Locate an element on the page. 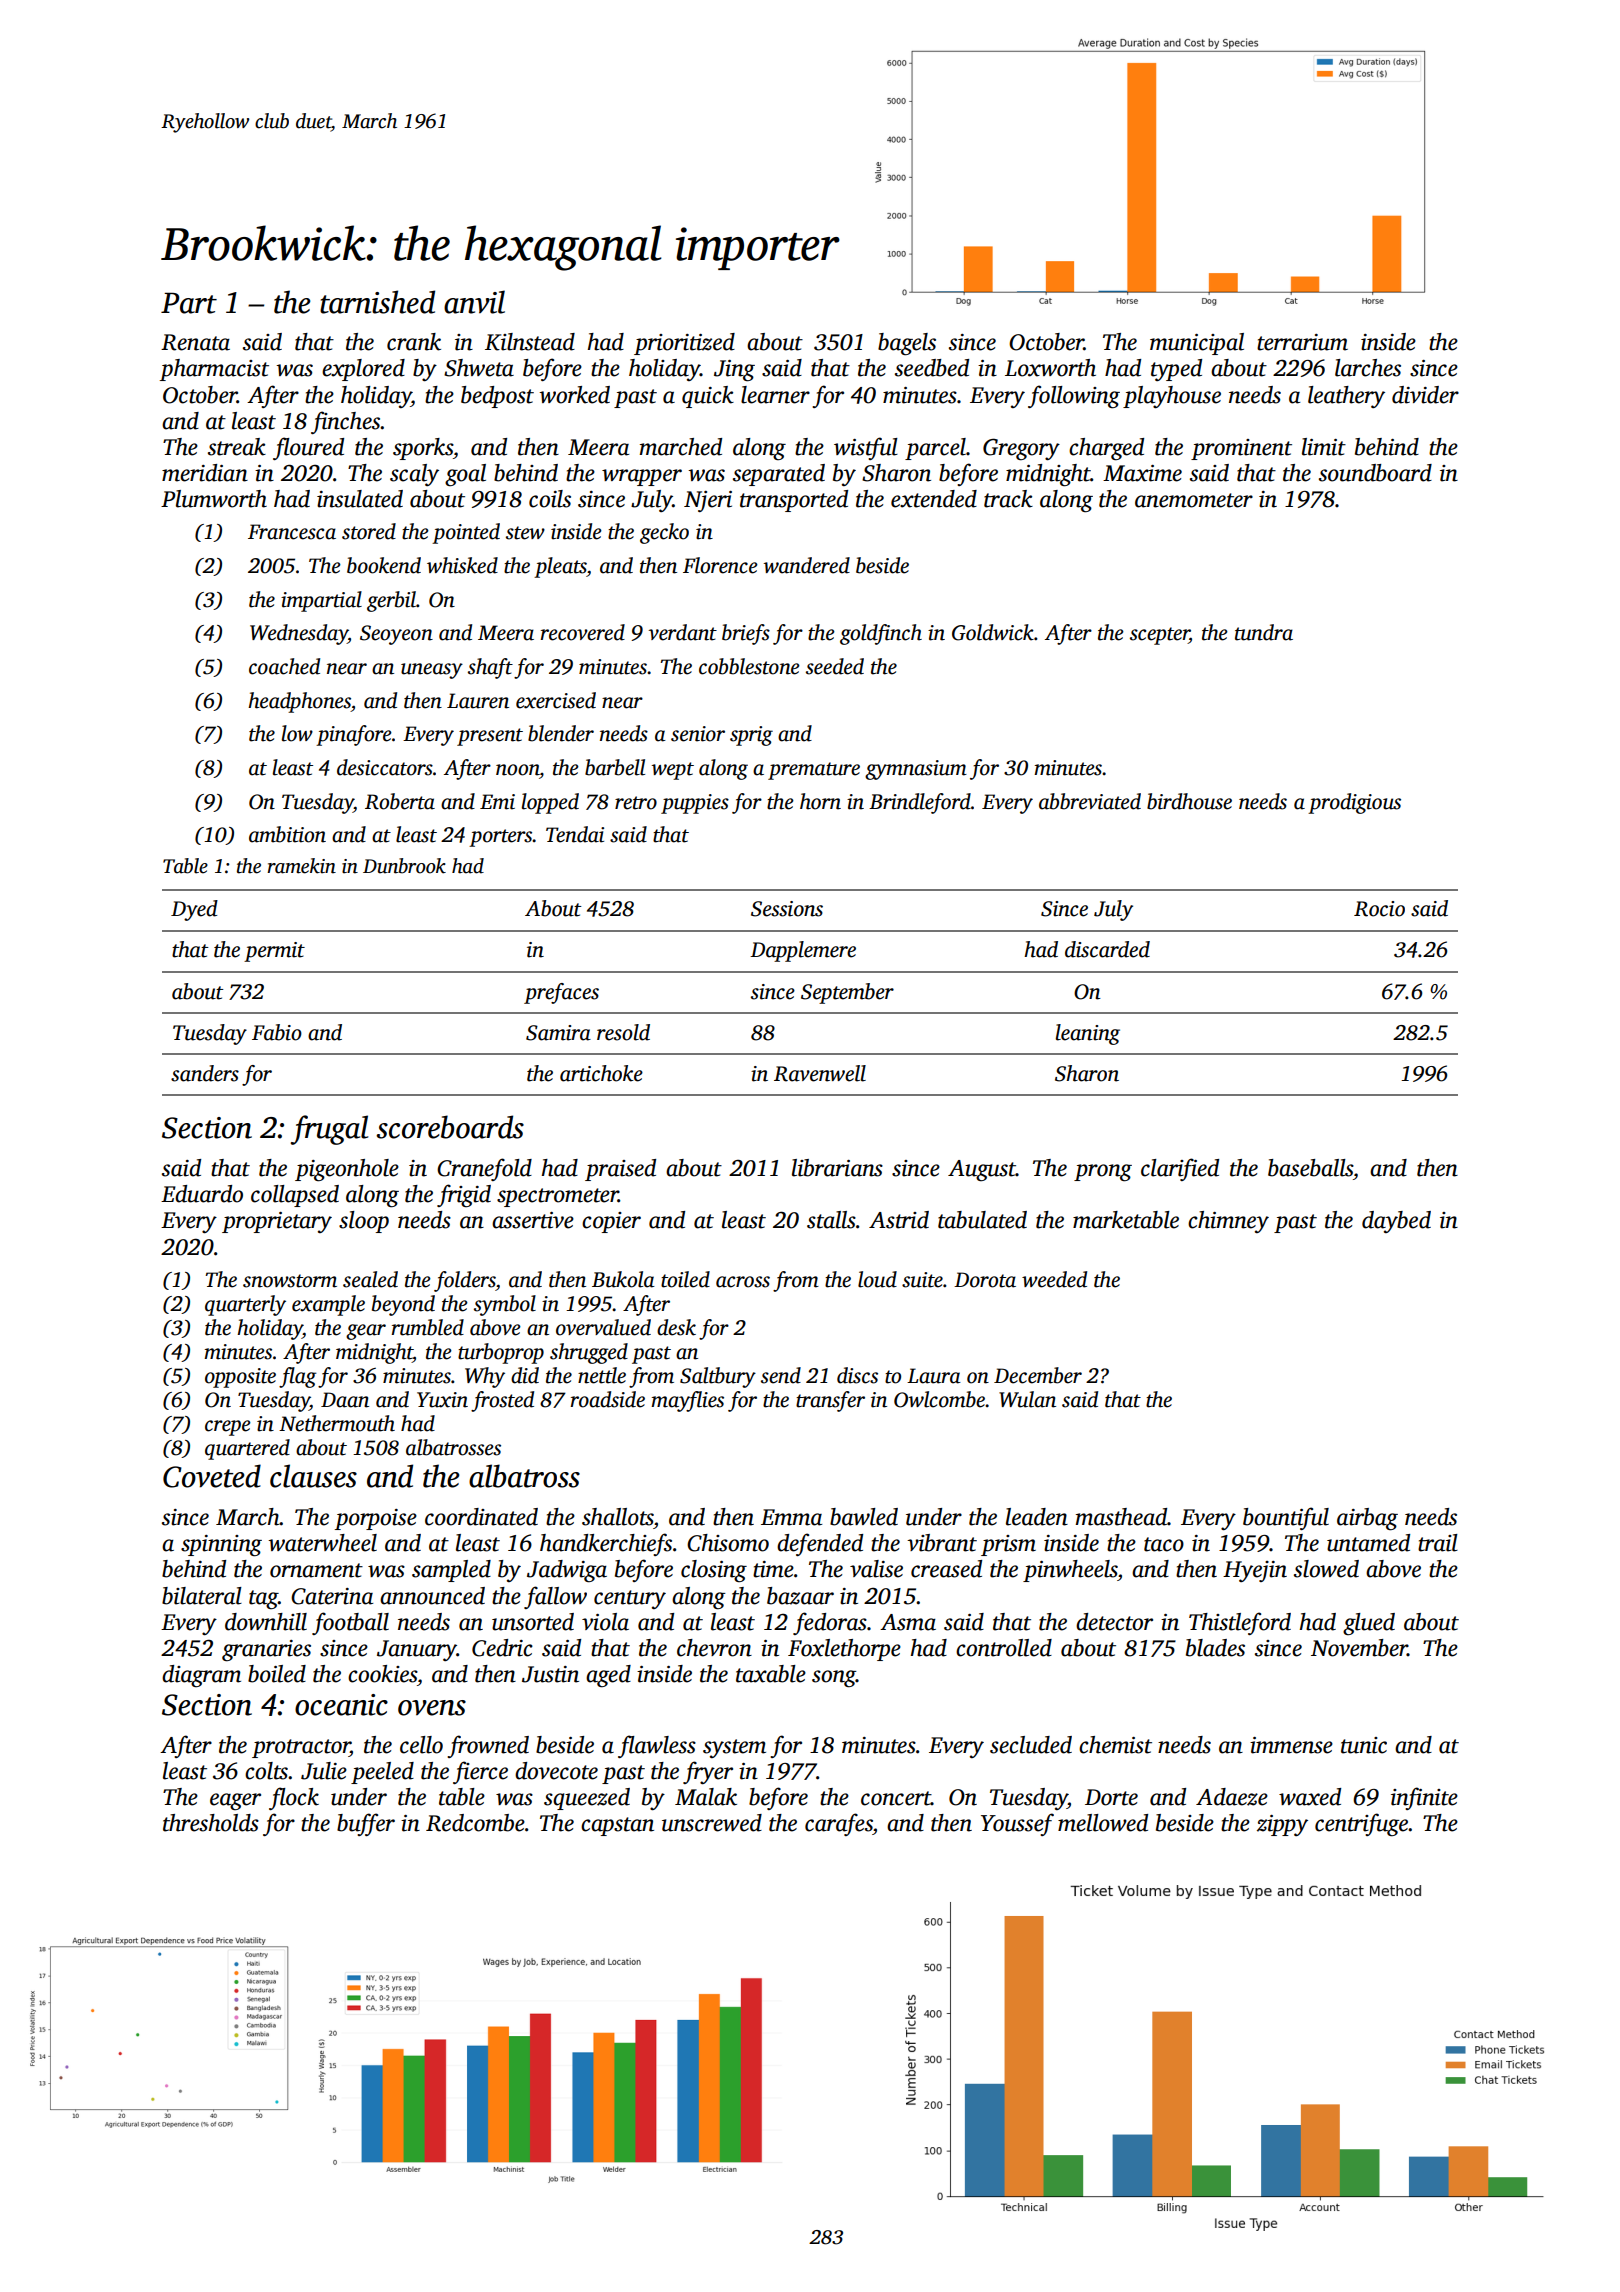 This image has height=2292, width=1620. prodigious is located at coordinates (1354, 803).
